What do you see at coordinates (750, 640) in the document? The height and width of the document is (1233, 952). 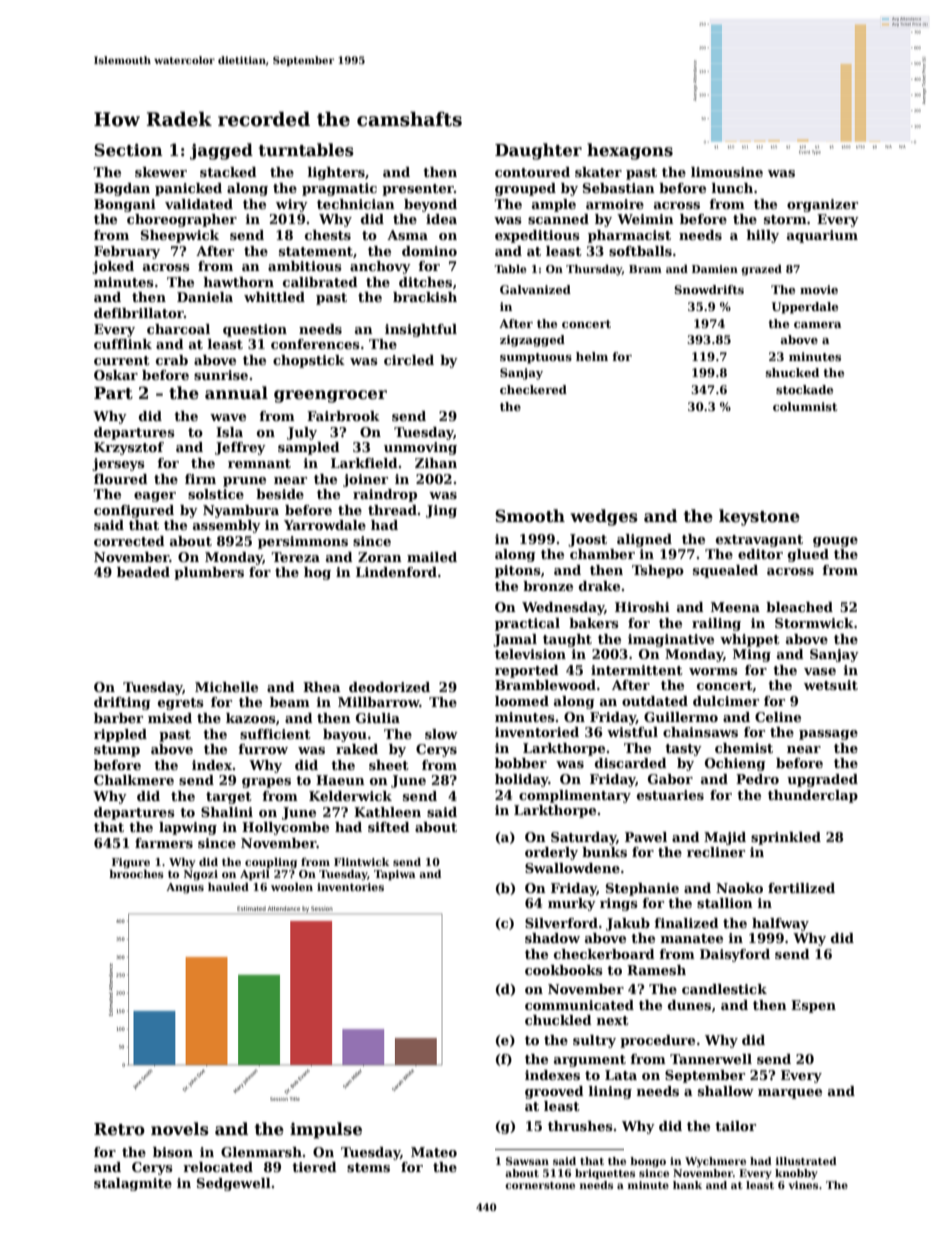 I see `whippet` at bounding box center [750, 640].
